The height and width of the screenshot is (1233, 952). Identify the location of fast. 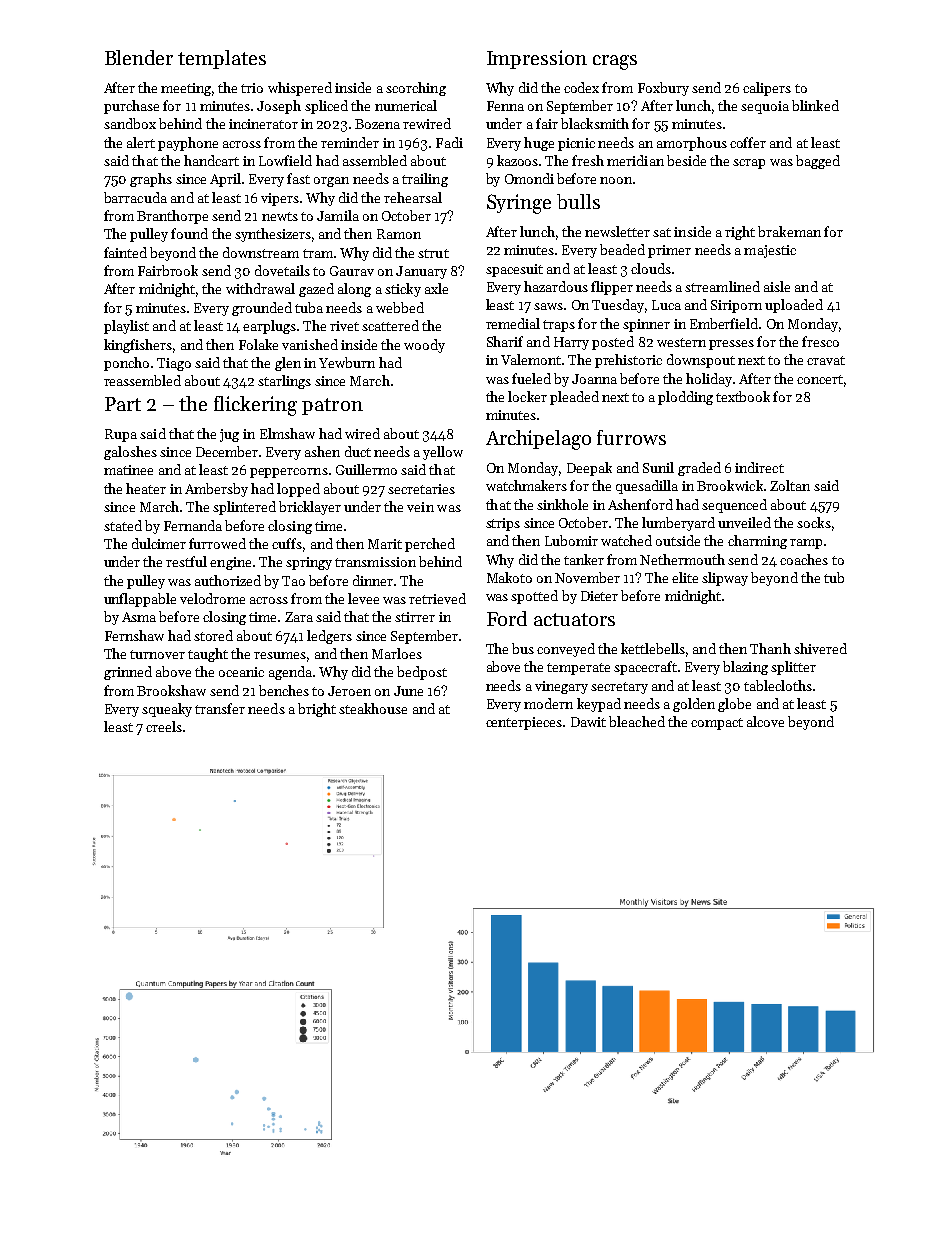
(298, 178).
